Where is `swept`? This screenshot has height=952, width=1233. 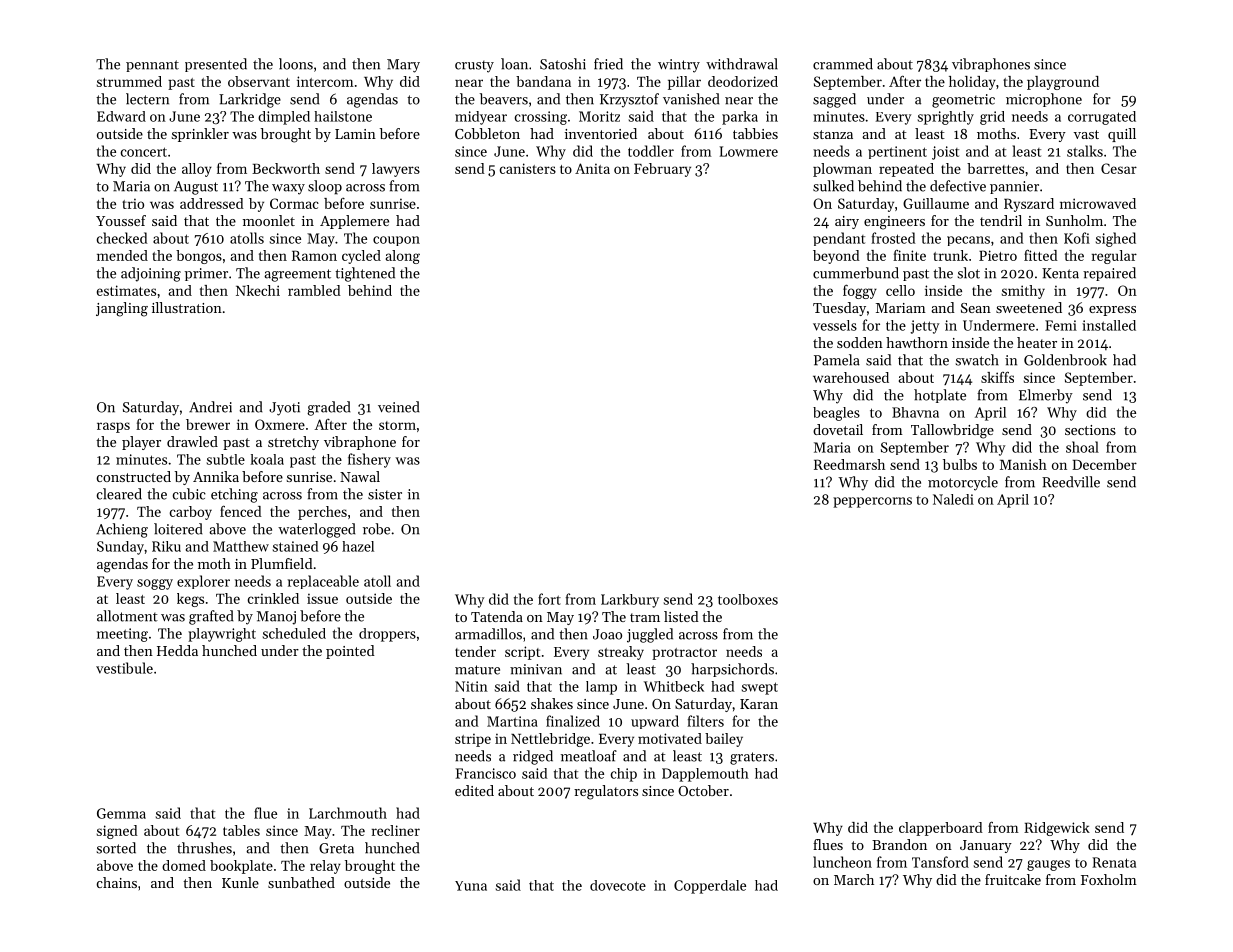
swept is located at coordinates (760, 688).
